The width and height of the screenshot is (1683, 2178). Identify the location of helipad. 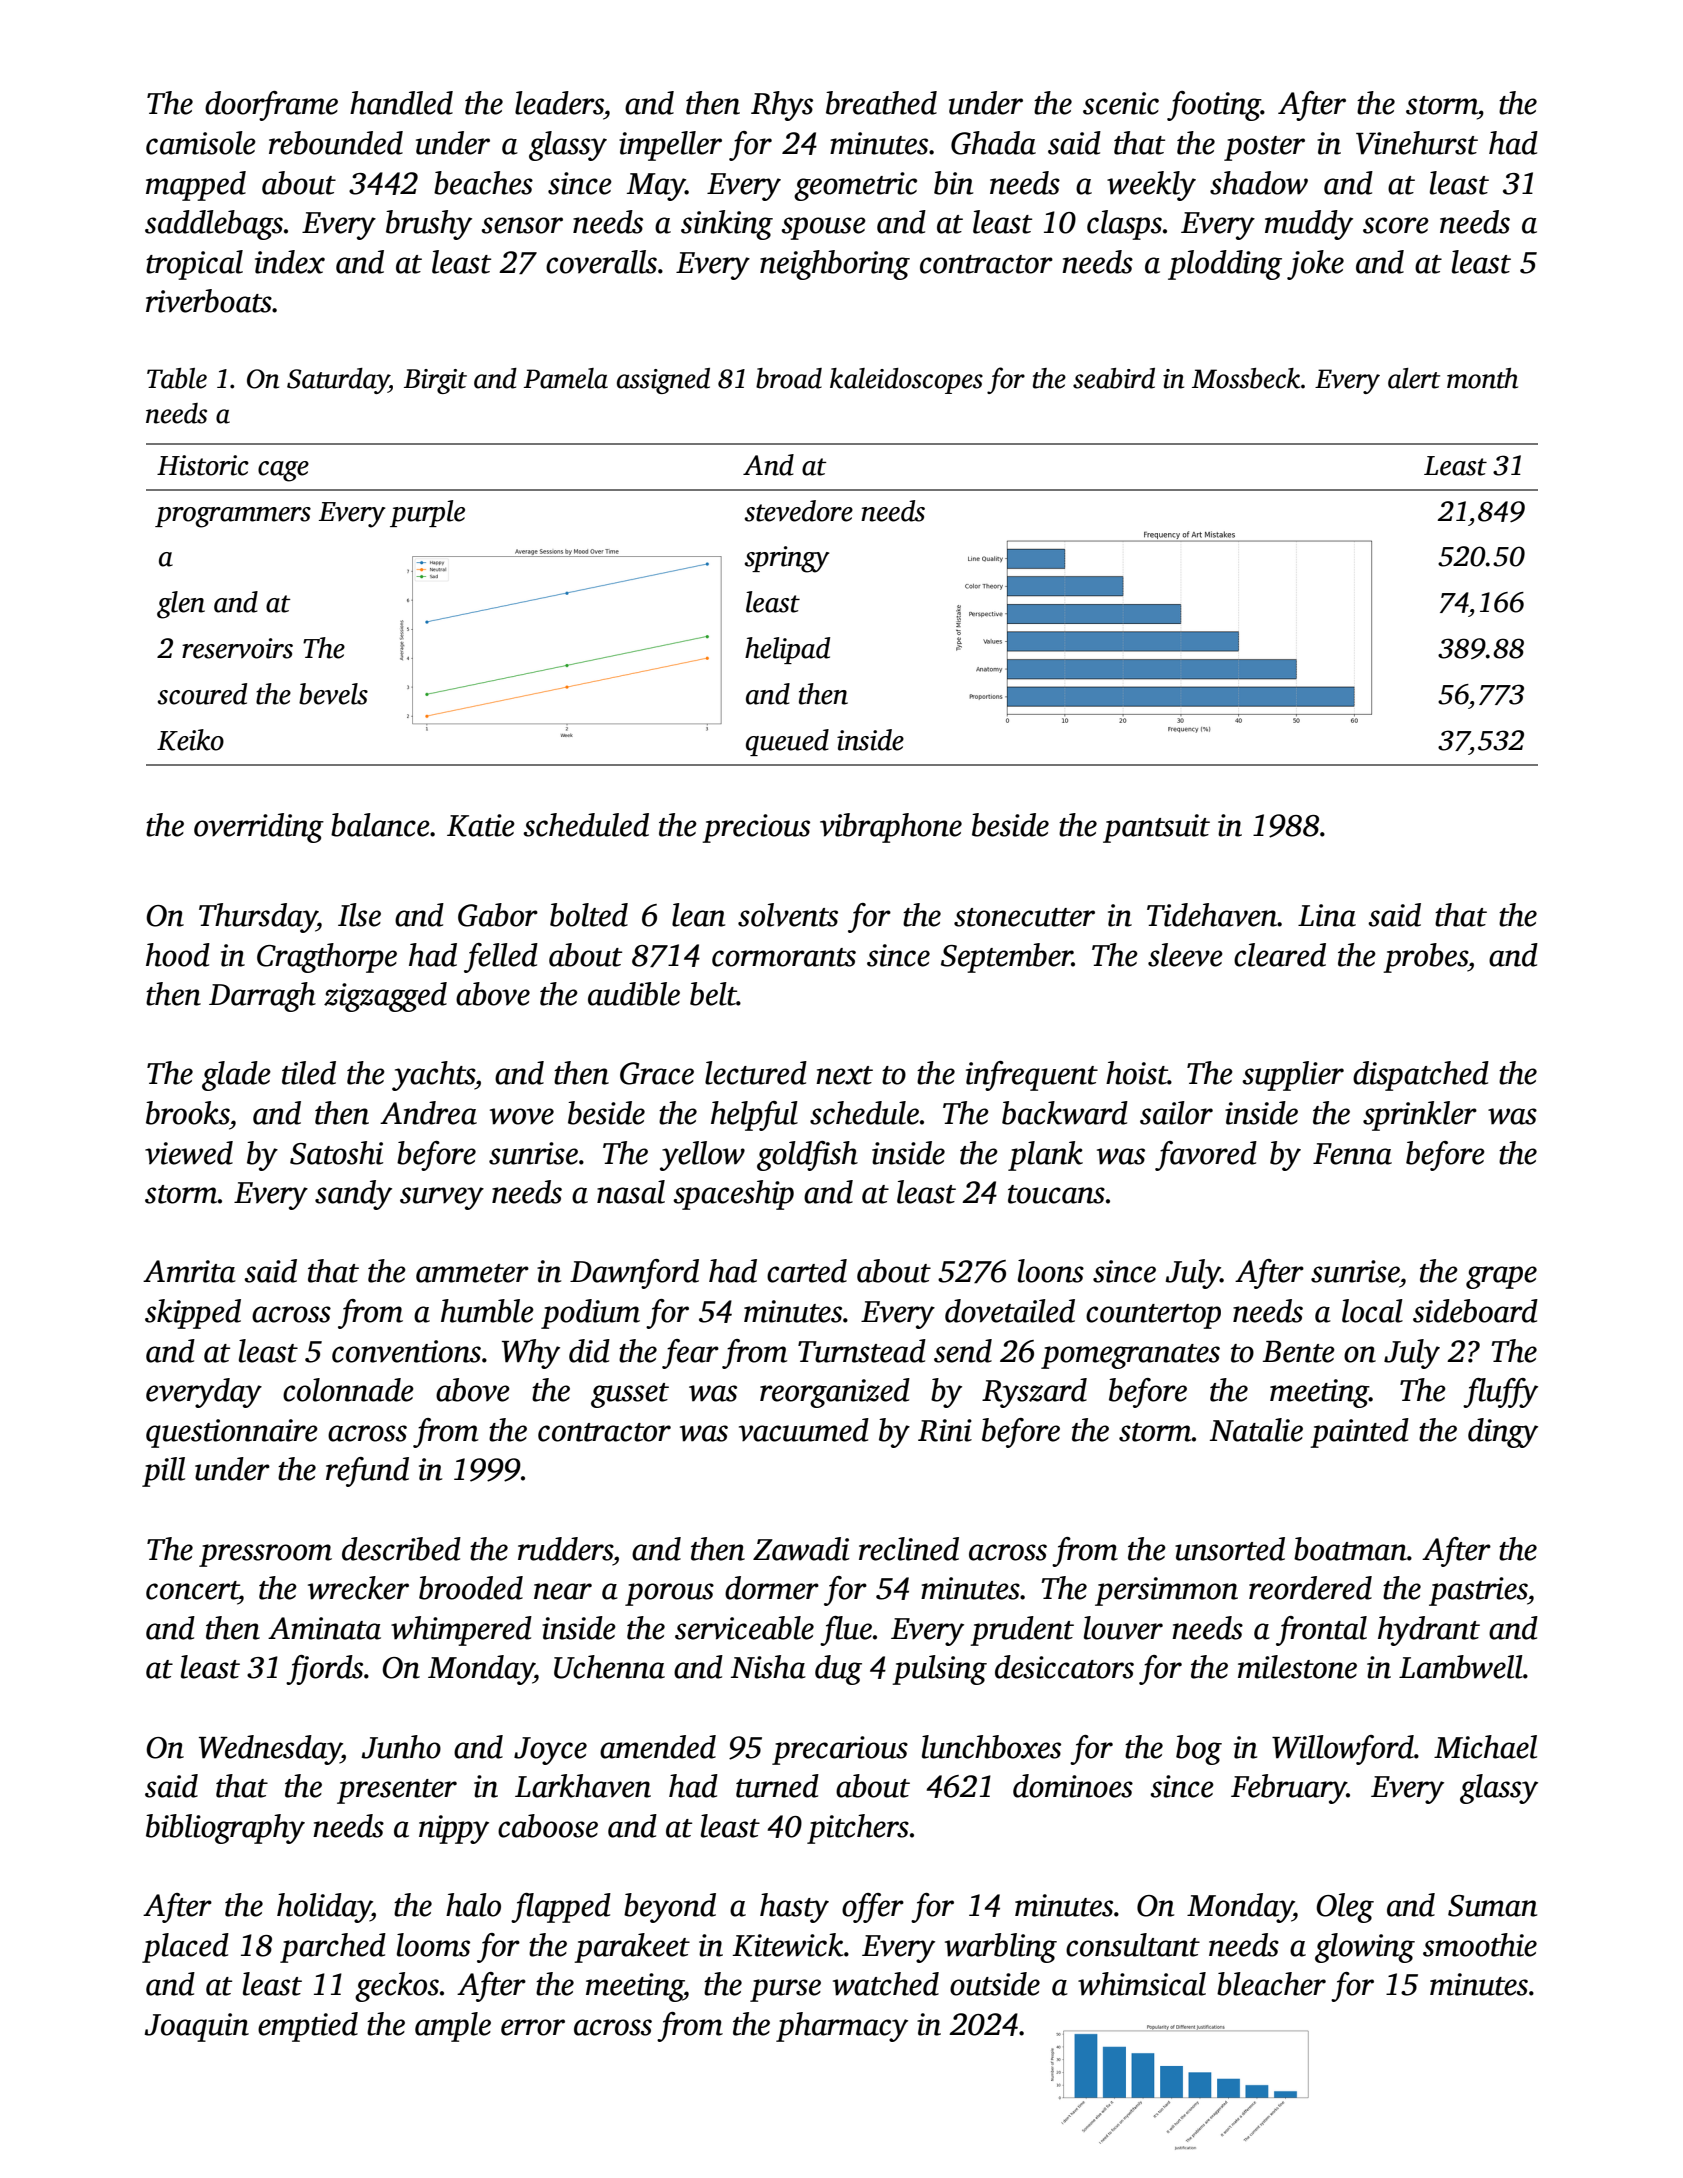
(787, 650).
